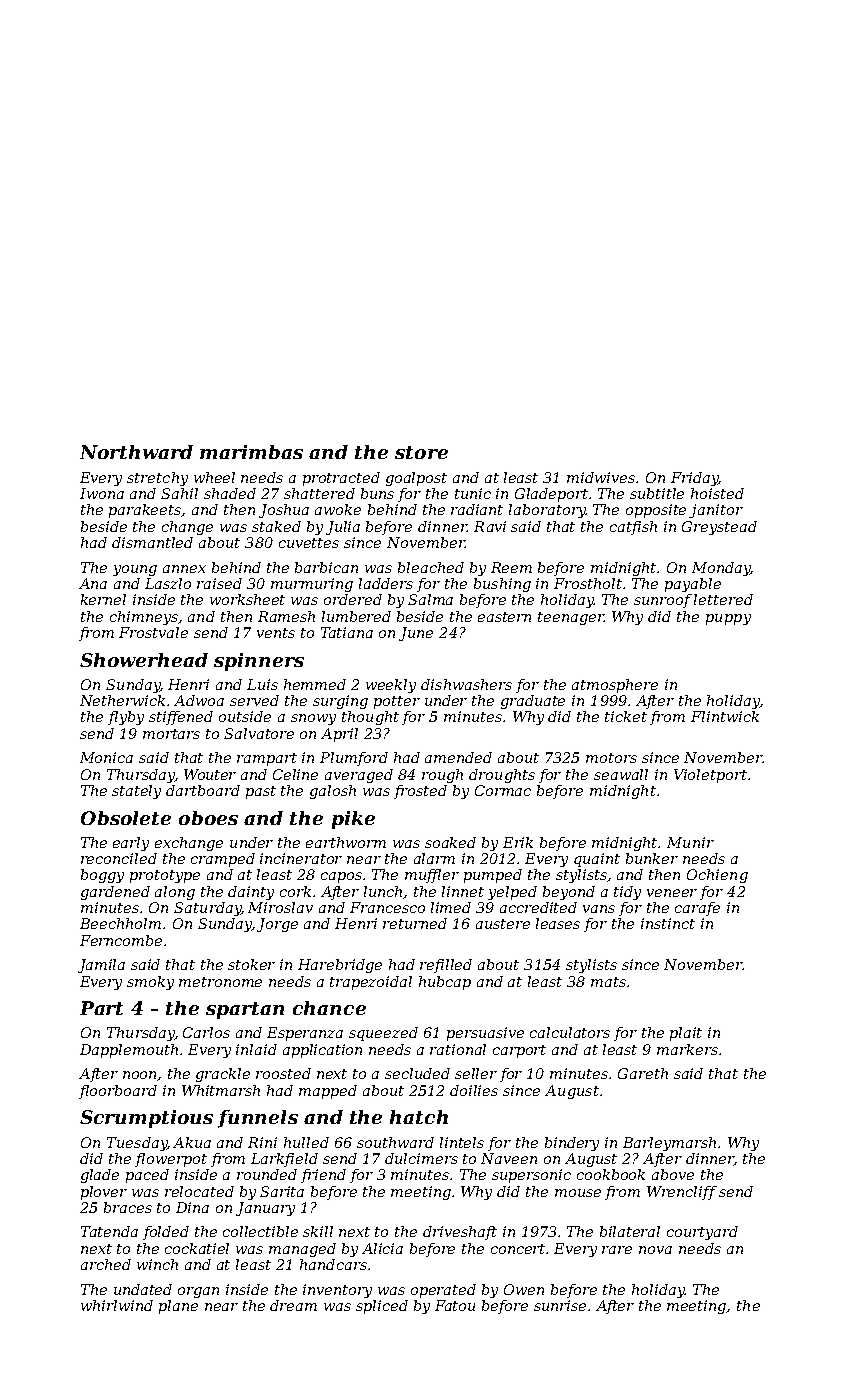 The width and height of the screenshot is (849, 1400). What do you see at coordinates (333, 1264) in the screenshot?
I see `handcars` at bounding box center [333, 1264].
